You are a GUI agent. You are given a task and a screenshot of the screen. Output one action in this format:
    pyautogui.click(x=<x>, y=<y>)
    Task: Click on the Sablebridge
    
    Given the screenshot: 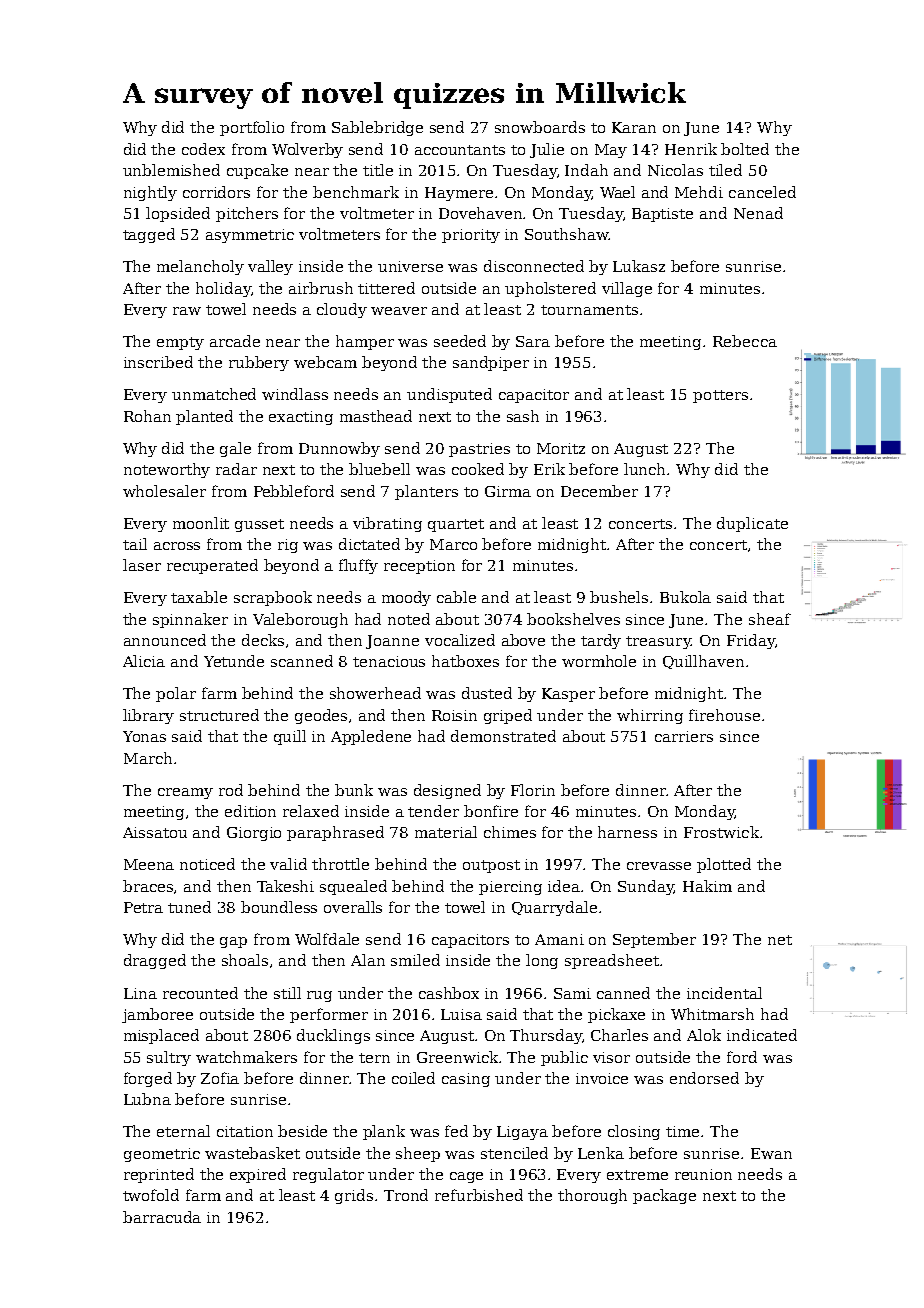 What is the action you would take?
    pyautogui.click(x=377, y=128)
